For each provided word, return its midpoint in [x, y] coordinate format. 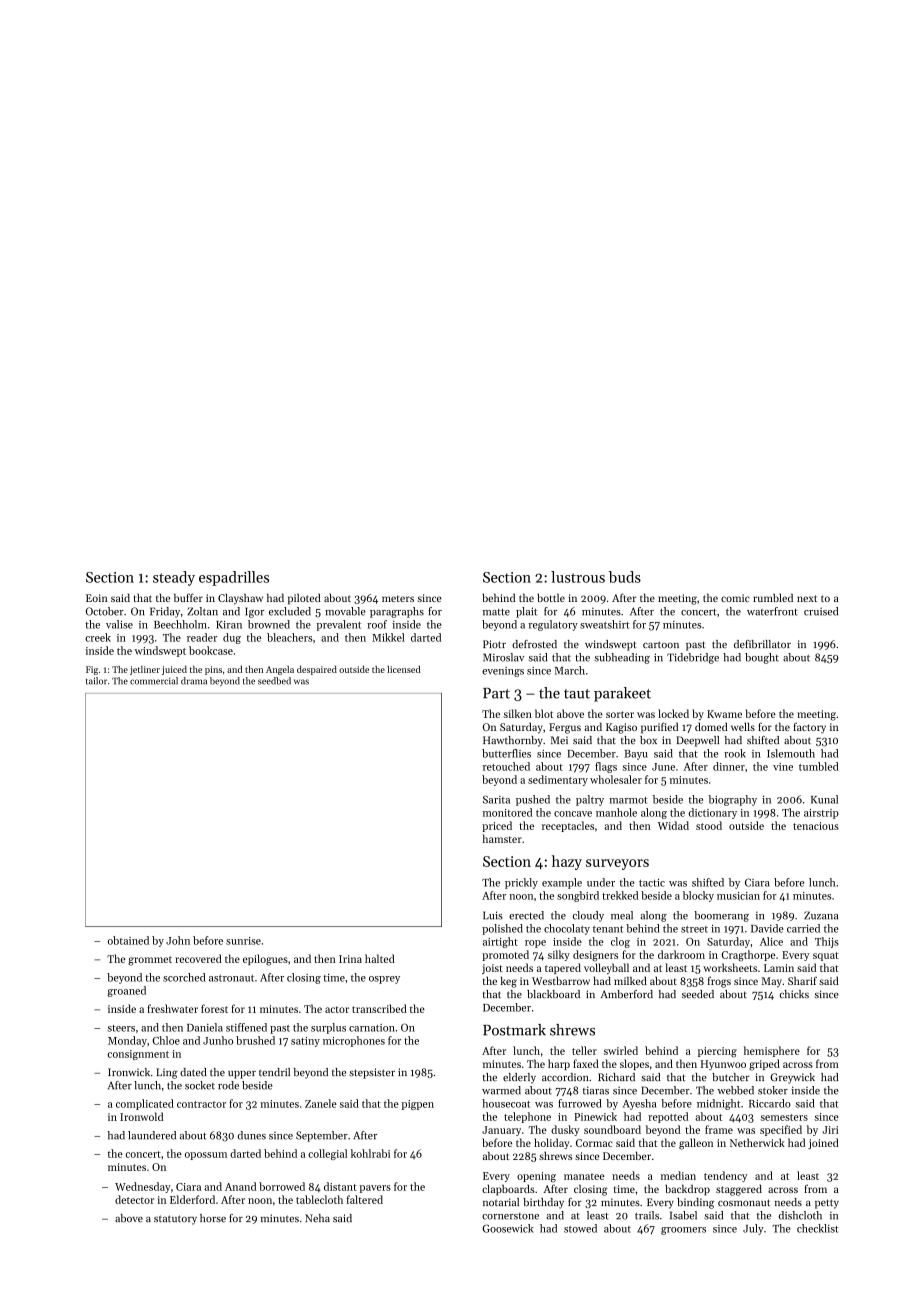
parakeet [622, 694]
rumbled [773, 598]
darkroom [681, 954]
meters [398, 598]
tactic [652, 883]
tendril [274, 1072]
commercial [154, 681]
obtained [128, 940]
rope [535, 944]
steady [174, 578]
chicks [794, 994]
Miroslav [503, 657]
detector [134, 1199]
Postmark [514, 1030]
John [178, 940]
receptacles [568, 826]
